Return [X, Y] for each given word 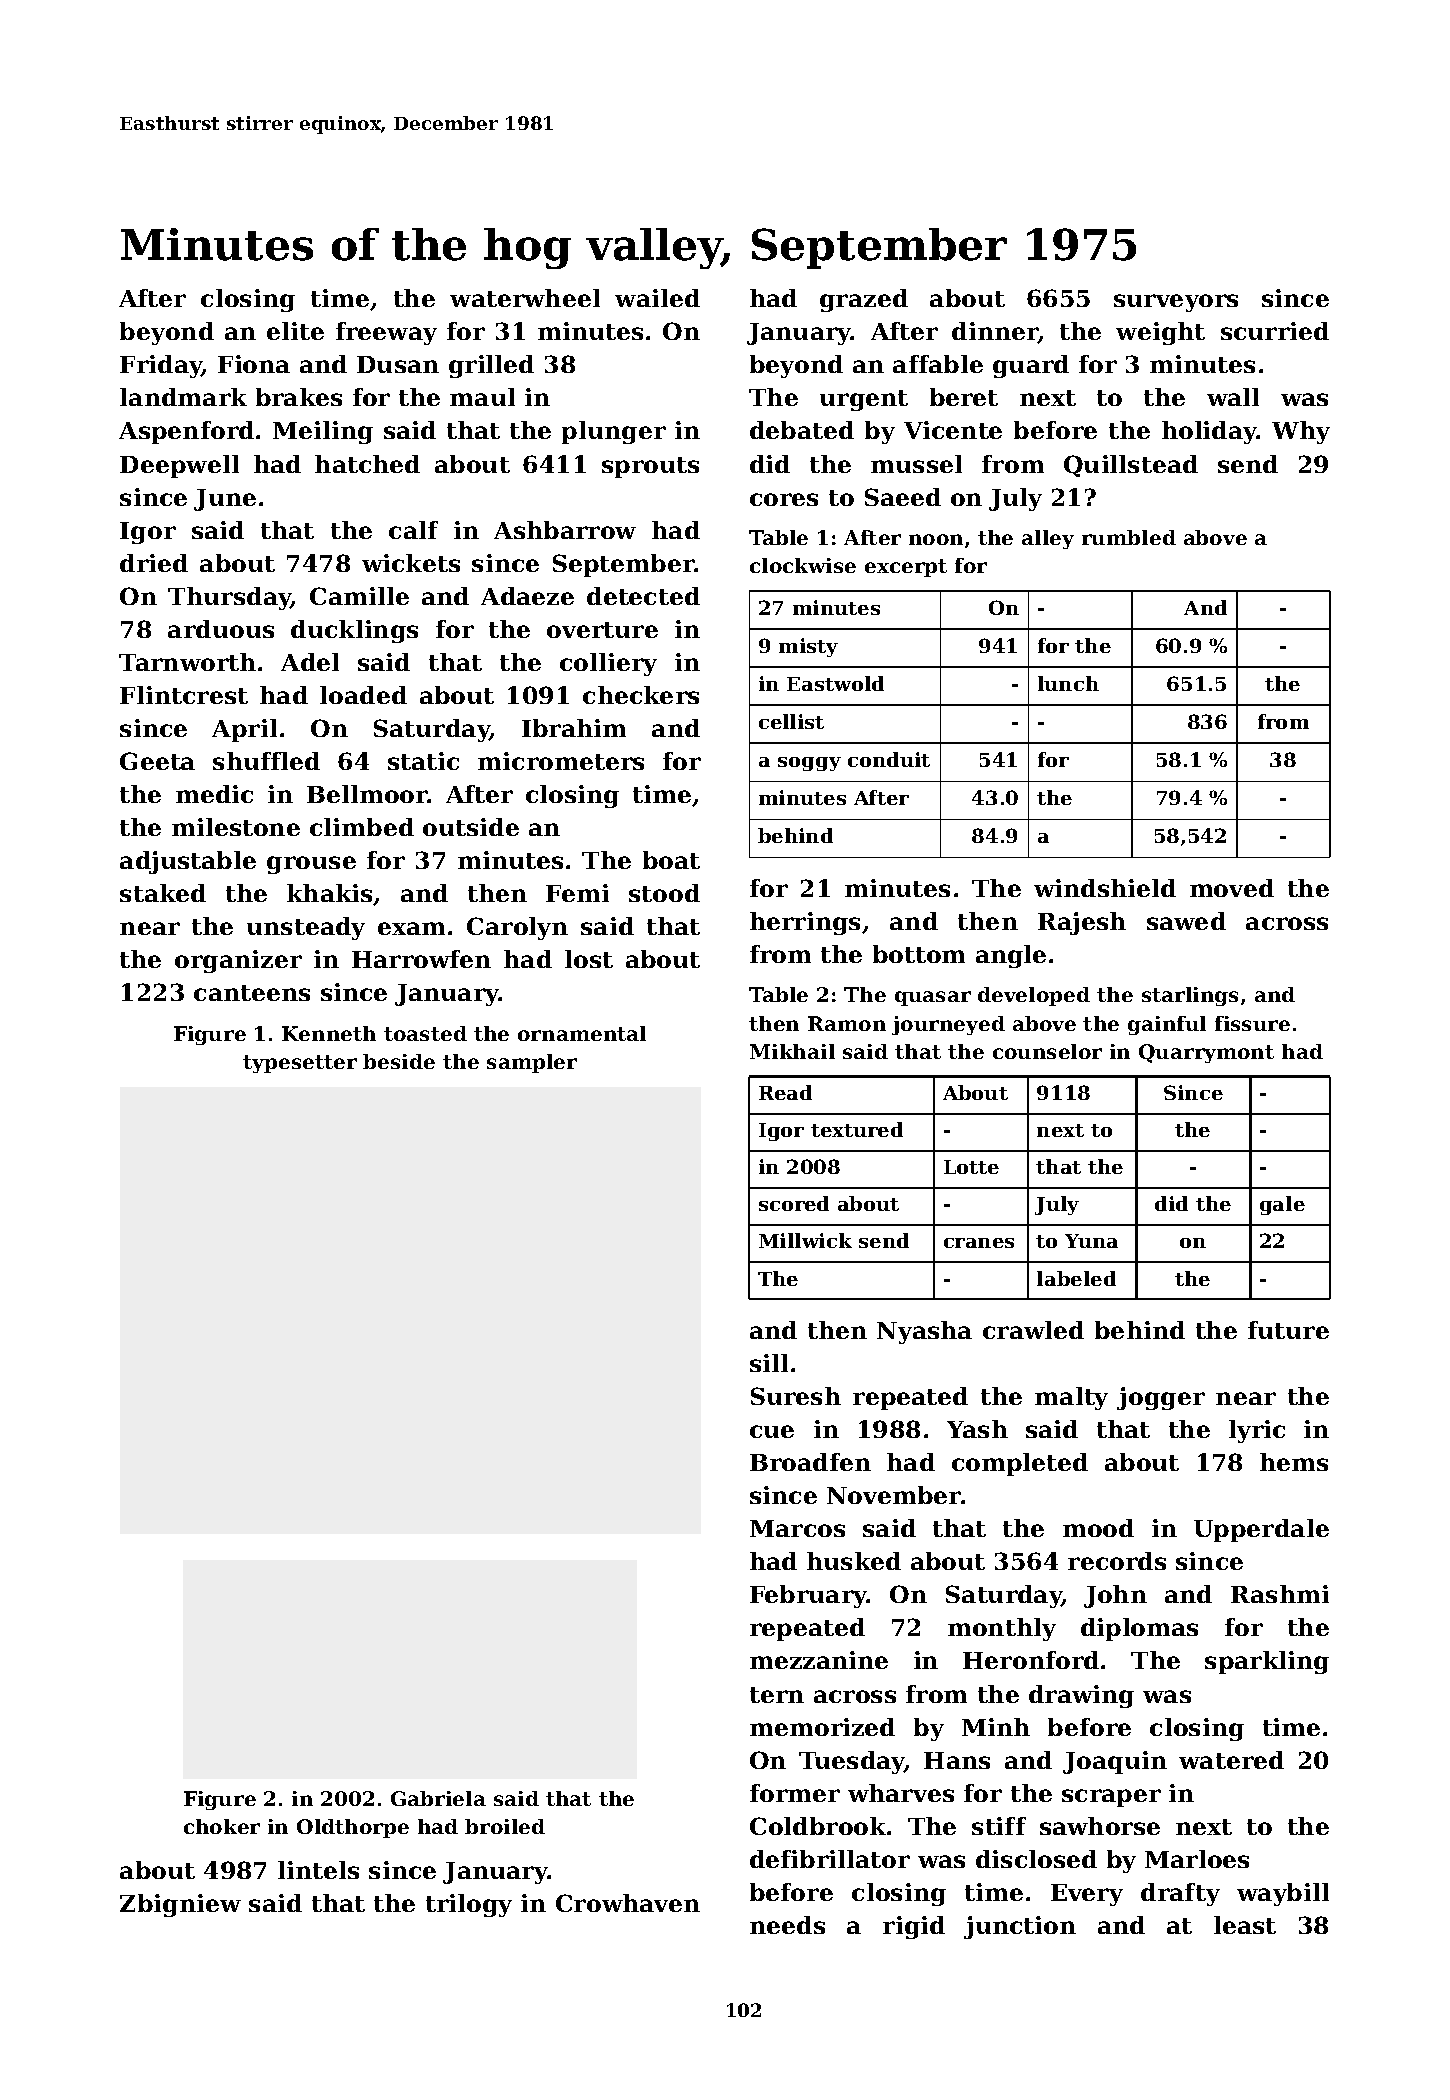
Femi [577, 893]
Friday [161, 366]
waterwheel [525, 298]
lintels [318, 1870]
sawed [1186, 921]
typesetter [300, 1064]
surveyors [1176, 303]
